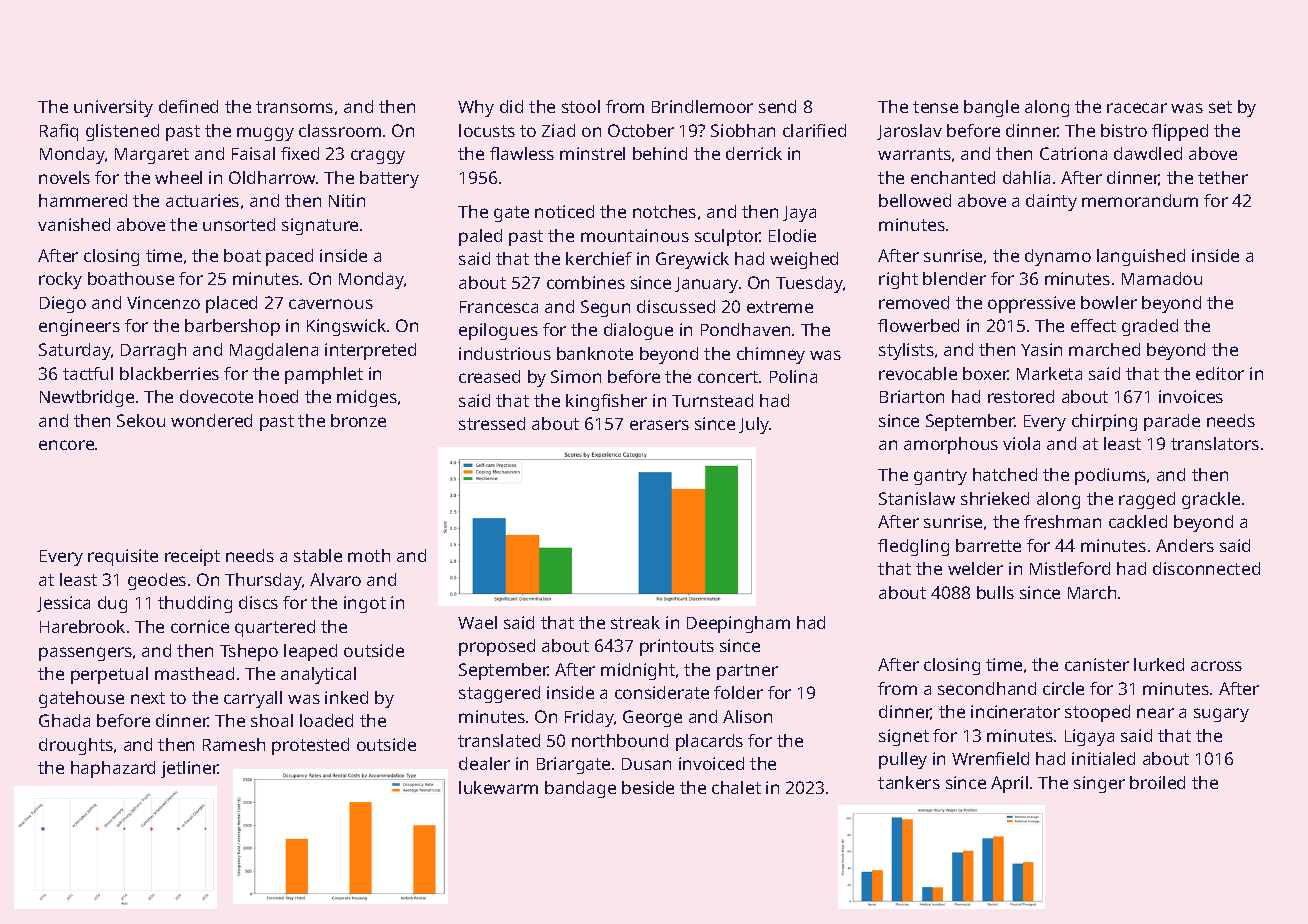  I want to click on chalet, so click(736, 787).
